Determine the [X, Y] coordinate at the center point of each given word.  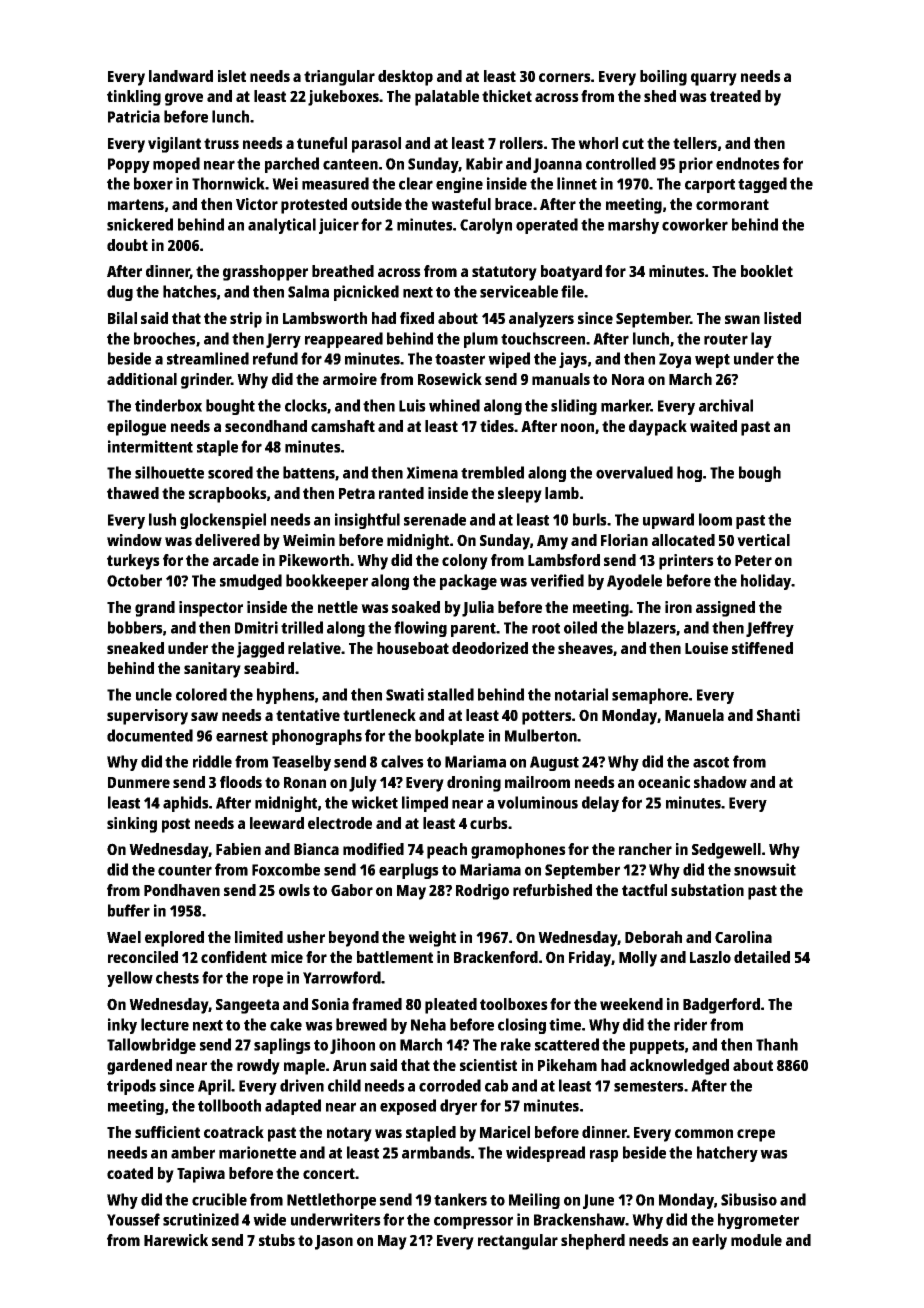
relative [314, 648]
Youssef [133, 1219]
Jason [334, 1242]
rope [268, 980]
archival [726, 405]
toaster [460, 359]
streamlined [208, 358]
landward [181, 76]
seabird [269, 668]
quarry [714, 79]
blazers [652, 627]
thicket [507, 96]
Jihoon [352, 1046]
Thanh [777, 1044]
